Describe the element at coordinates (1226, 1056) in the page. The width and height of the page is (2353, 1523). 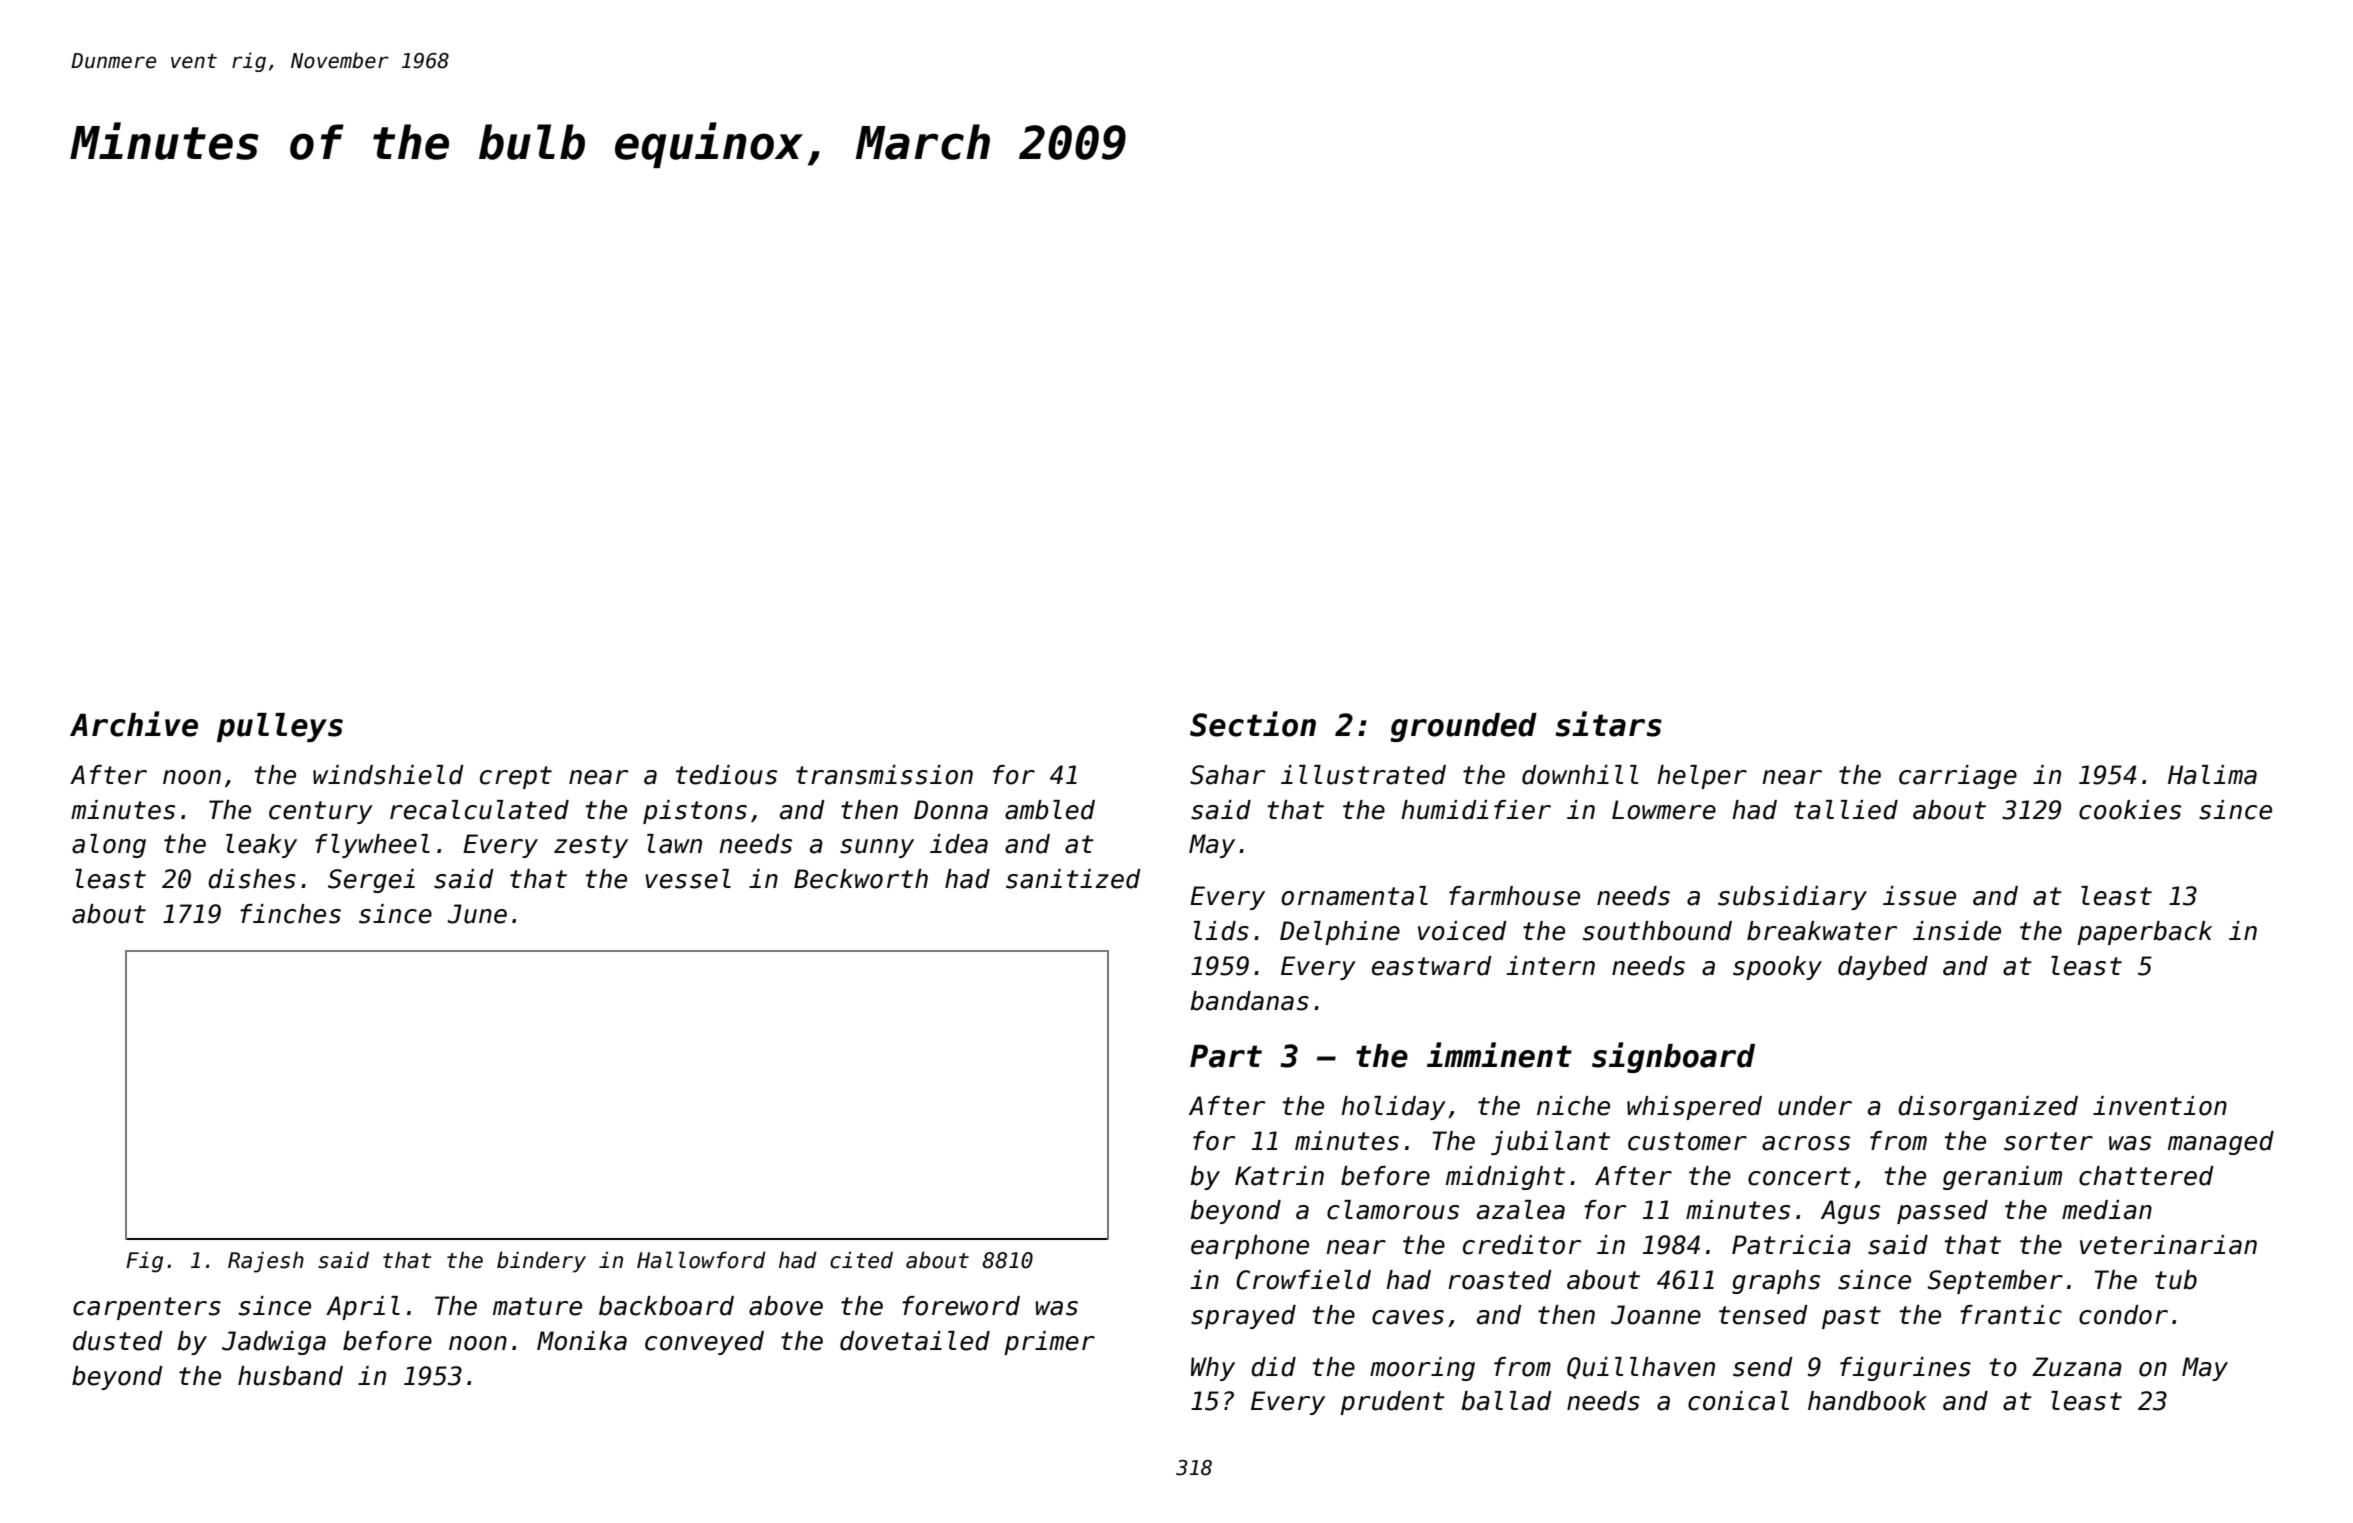
I see `Part` at that location.
